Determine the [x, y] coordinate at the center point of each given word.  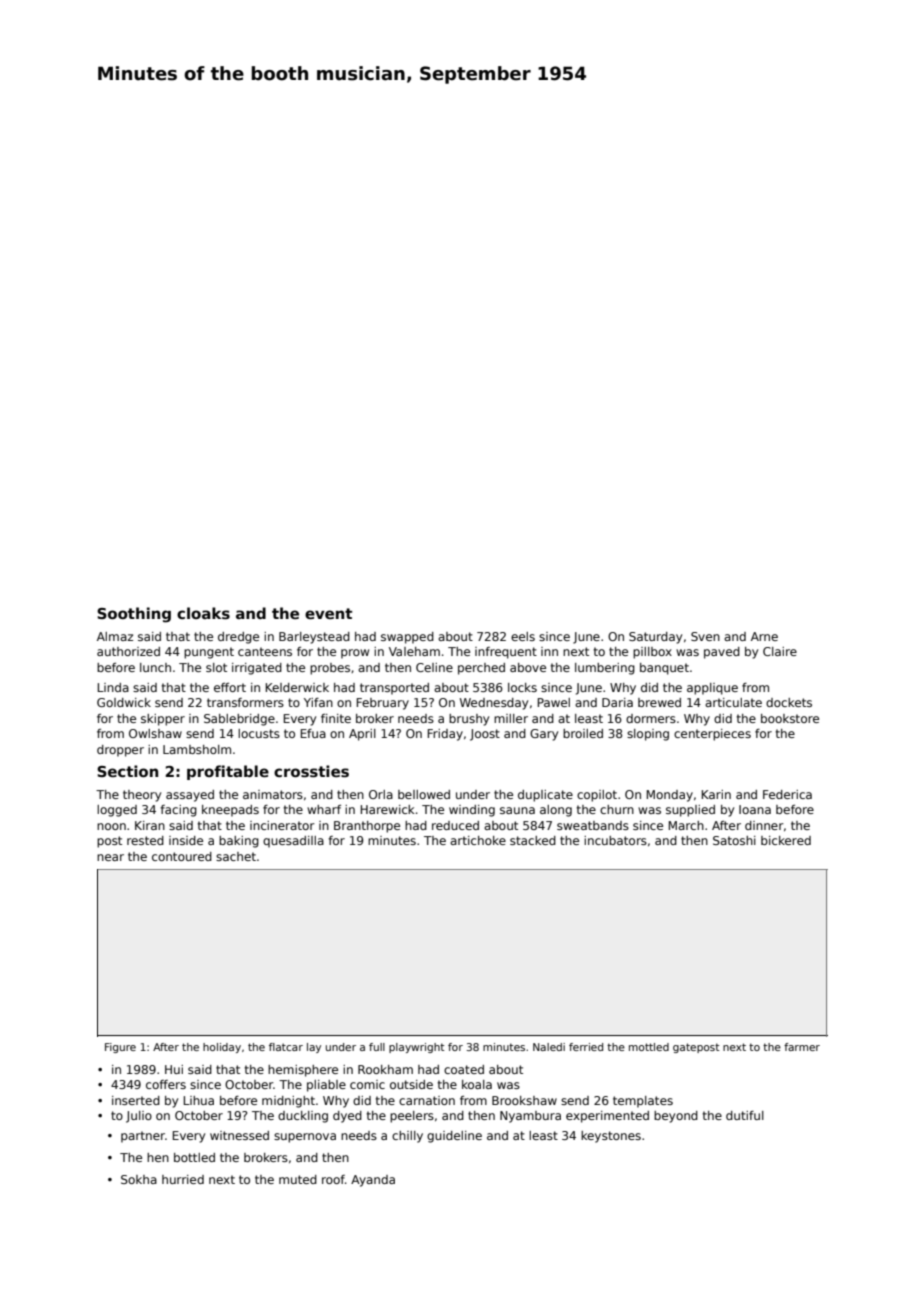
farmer [802, 1047]
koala [477, 1084]
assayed [190, 796]
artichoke [478, 840]
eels [523, 636]
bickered [786, 840]
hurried [183, 1179]
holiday [222, 1048]
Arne [764, 636]
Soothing [134, 615]
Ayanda [373, 1181]
